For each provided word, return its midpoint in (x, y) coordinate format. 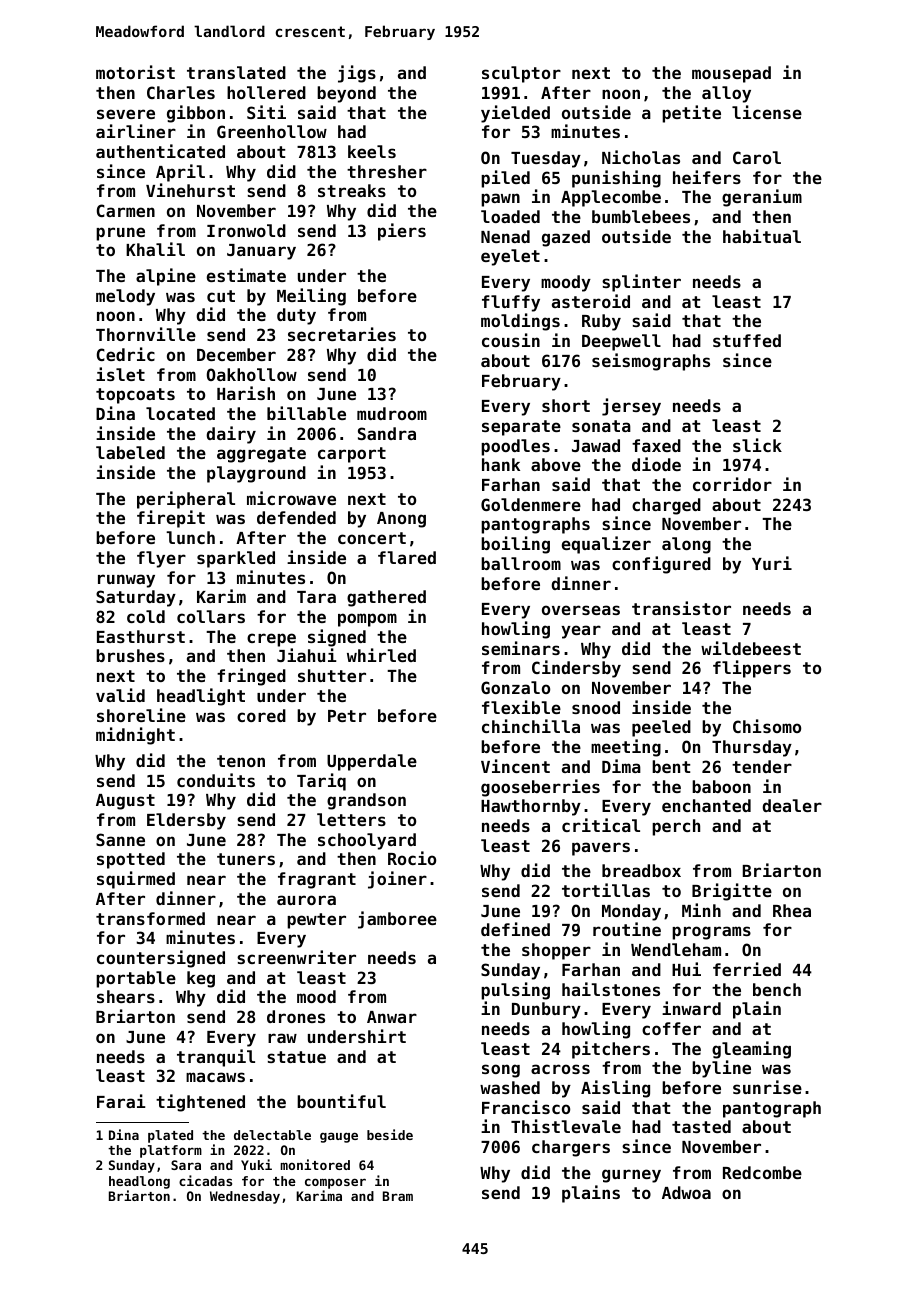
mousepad (731, 74)
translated (236, 72)
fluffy (511, 303)
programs (711, 933)
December (236, 354)
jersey (631, 407)
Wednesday (245, 1197)
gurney (631, 1176)
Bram (398, 1196)
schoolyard (367, 841)
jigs (357, 74)
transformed (150, 918)
